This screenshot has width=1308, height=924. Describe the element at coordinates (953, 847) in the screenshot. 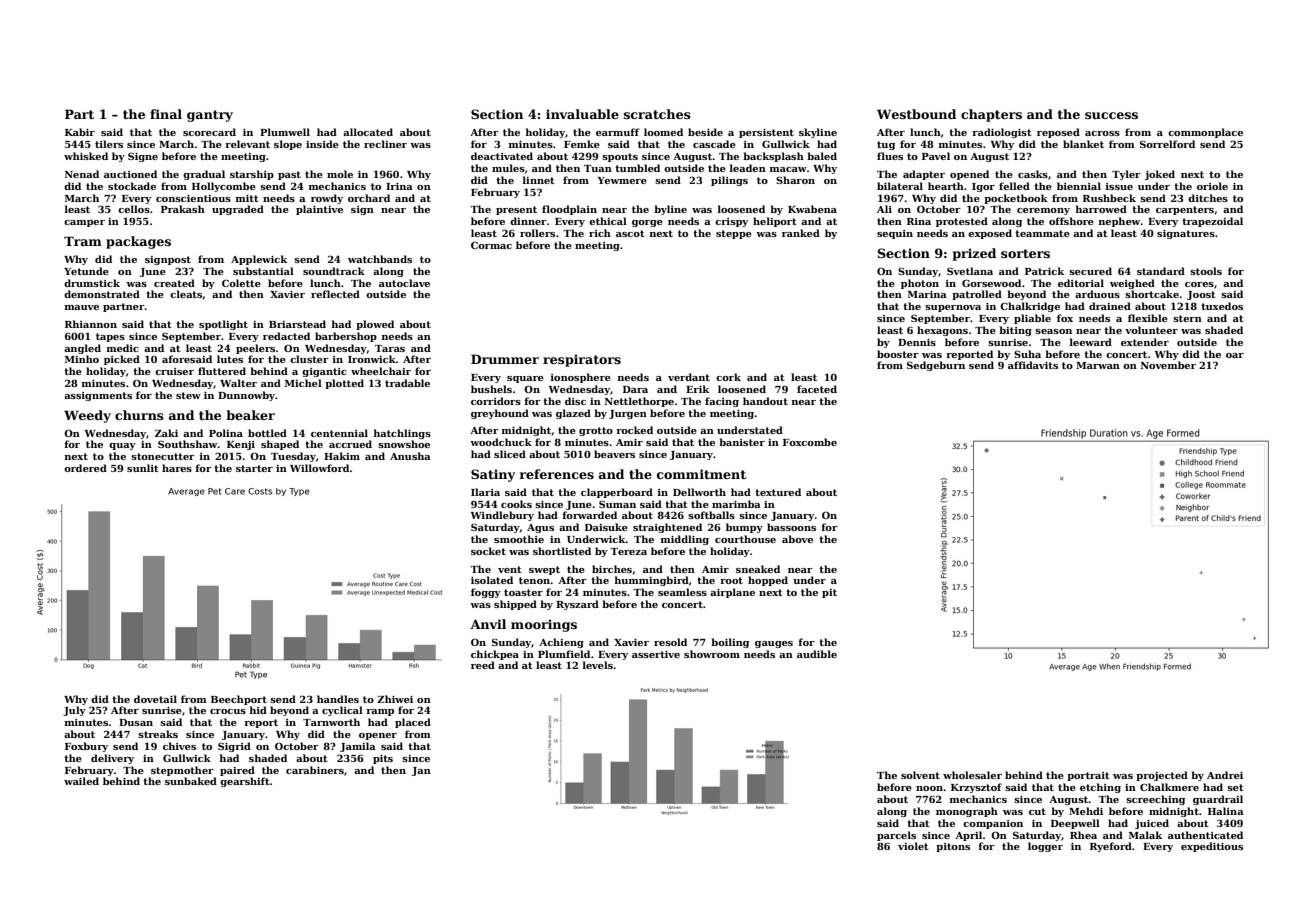

I see `pitons` at that location.
